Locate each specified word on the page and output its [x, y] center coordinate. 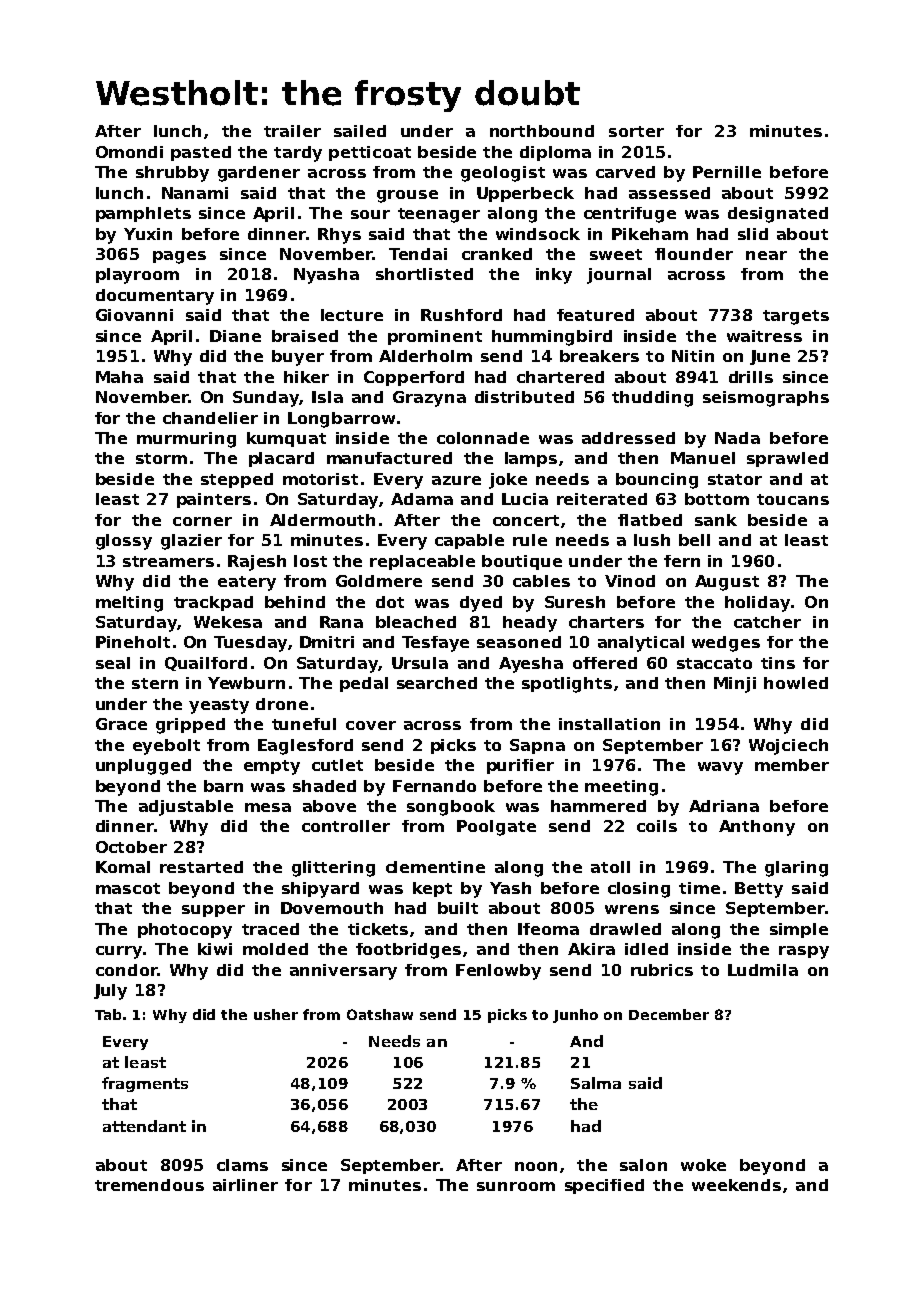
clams [242, 1165]
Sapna [537, 746]
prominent [435, 337]
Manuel [703, 458]
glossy [124, 542]
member [792, 765]
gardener [259, 174]
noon [536, 1166]
